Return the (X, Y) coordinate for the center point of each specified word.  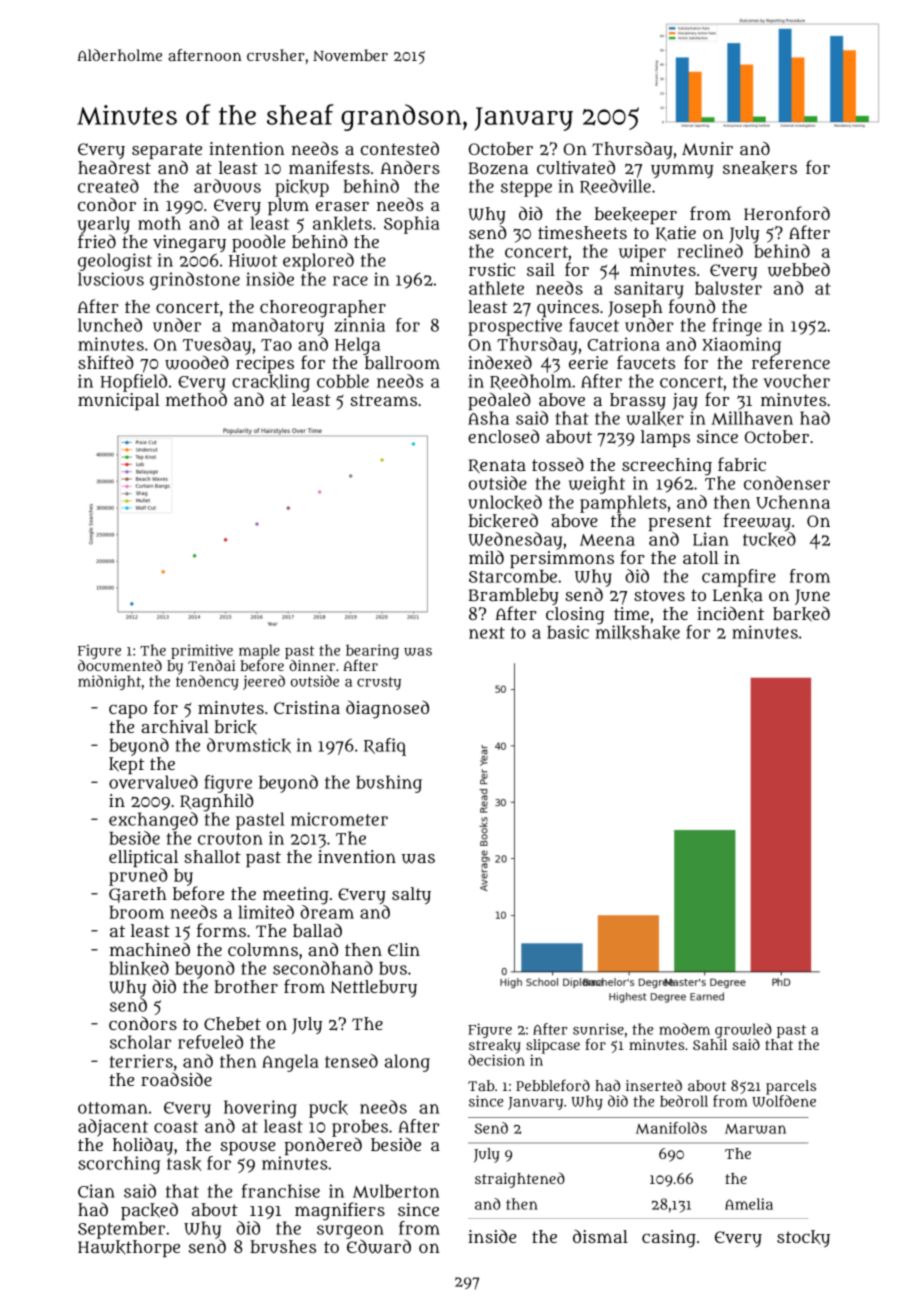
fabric (742, 464)
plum (288, 206)
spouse (248, 1148)
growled (743, 1030)
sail (541, 269)
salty (411, 895)
